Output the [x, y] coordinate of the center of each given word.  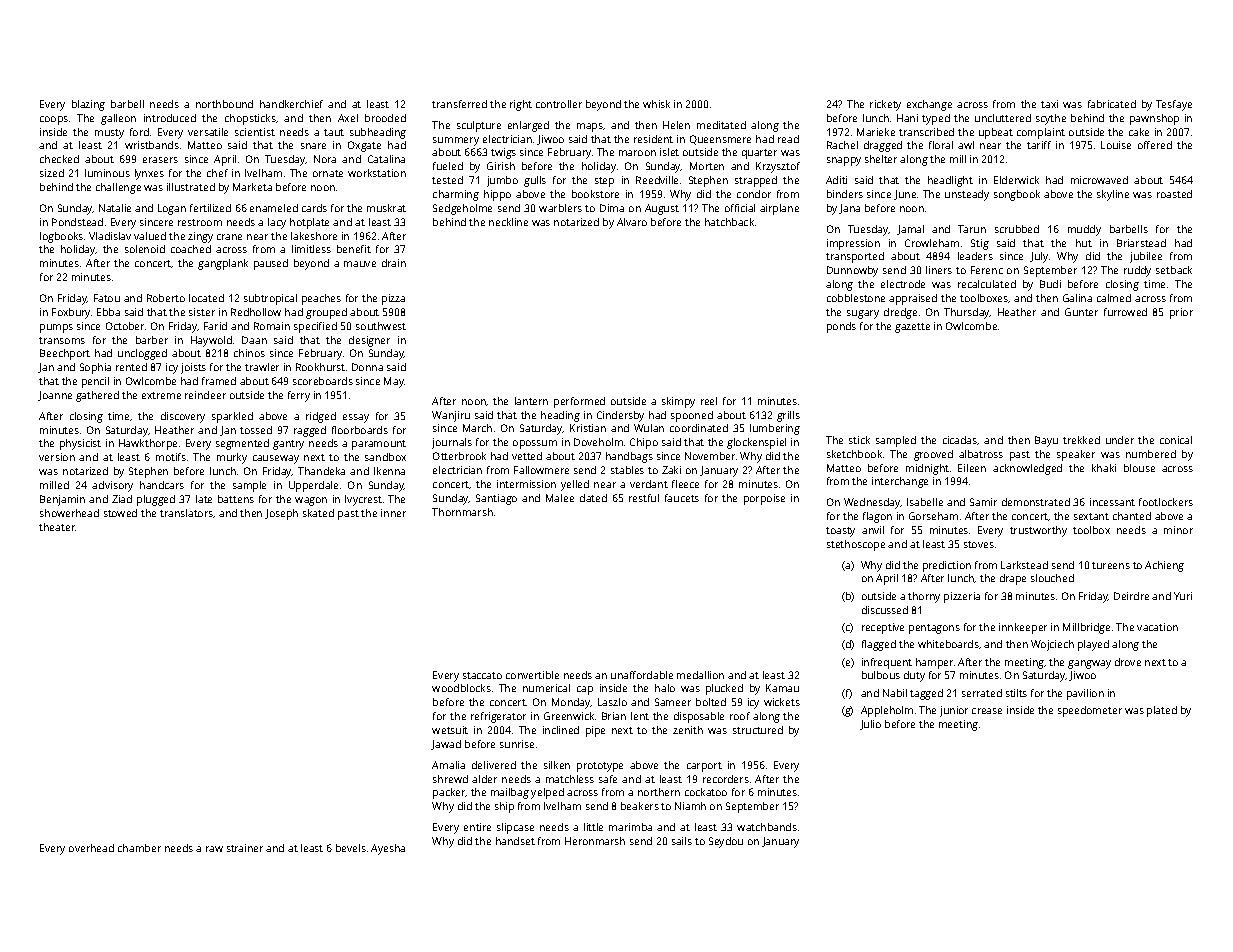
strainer [245, 848]
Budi [1050, 284]
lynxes [149, 174]
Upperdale [313, 486]
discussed [885, 610]
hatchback [729, 222]
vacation [1157, 627]
